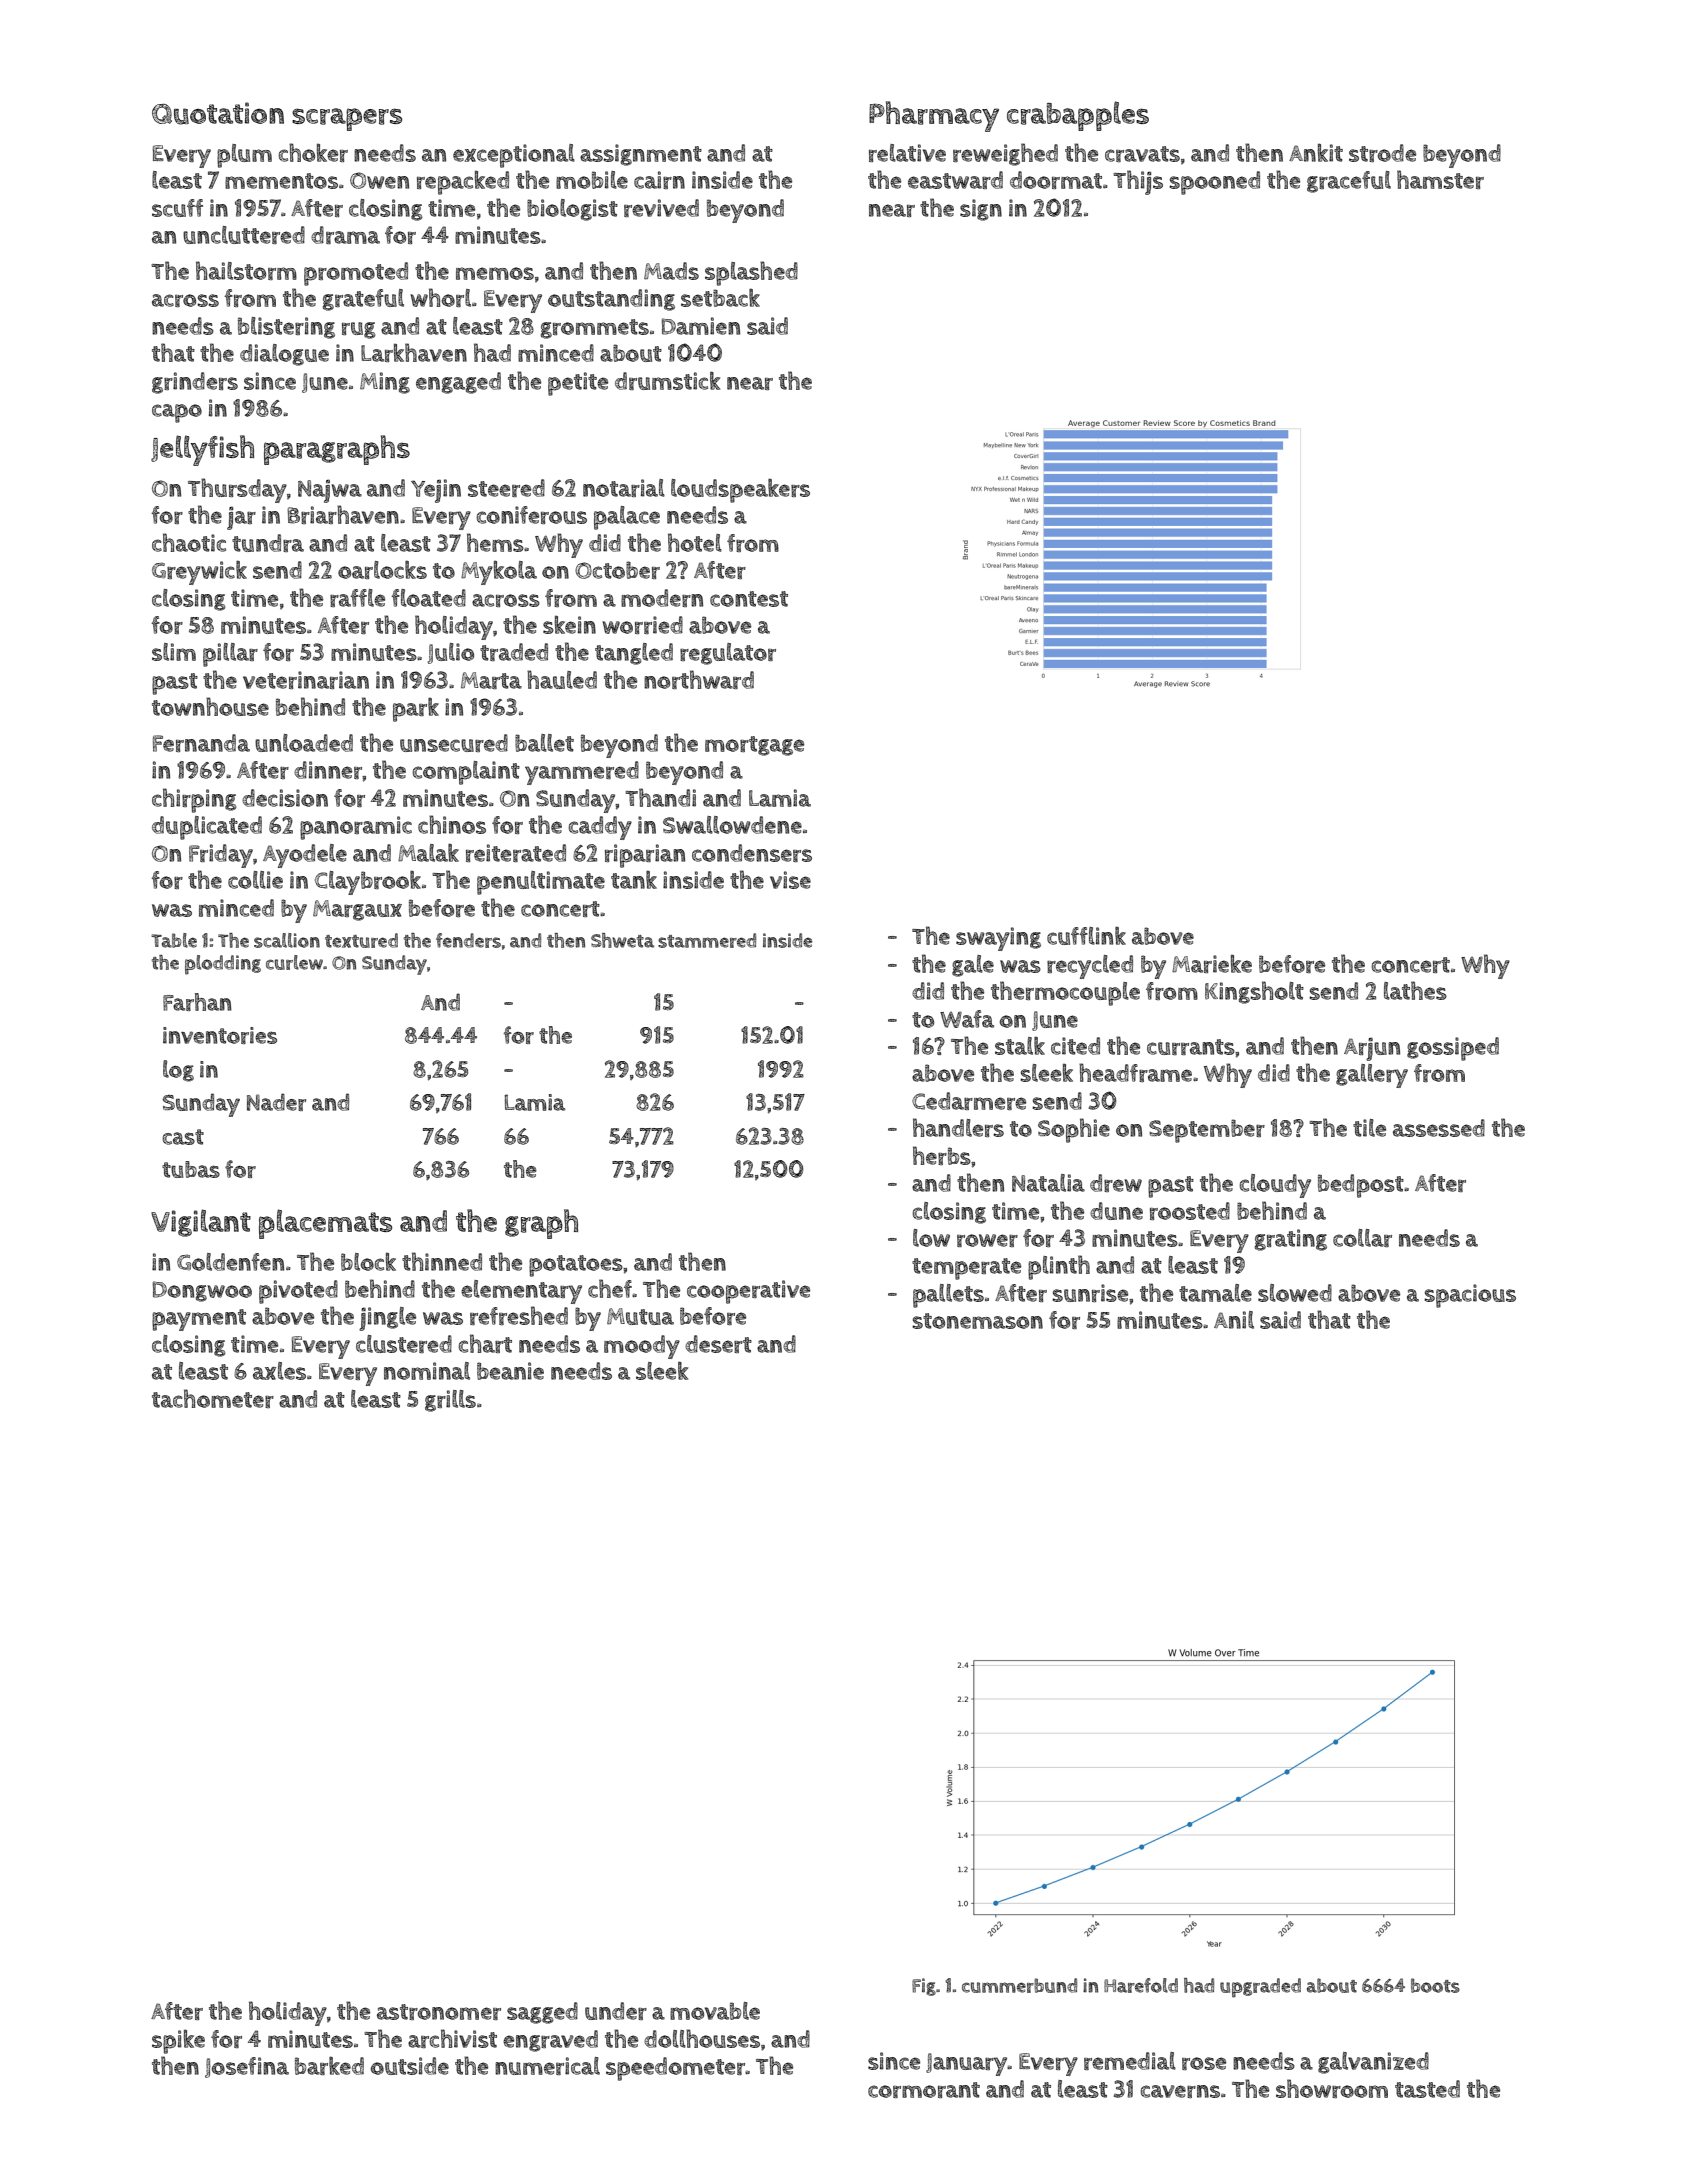 This screenshot has height=2178, width=1683. Describe the element at coordinates (1349, 182) in the screenshot. I see `graceful` at that location.
